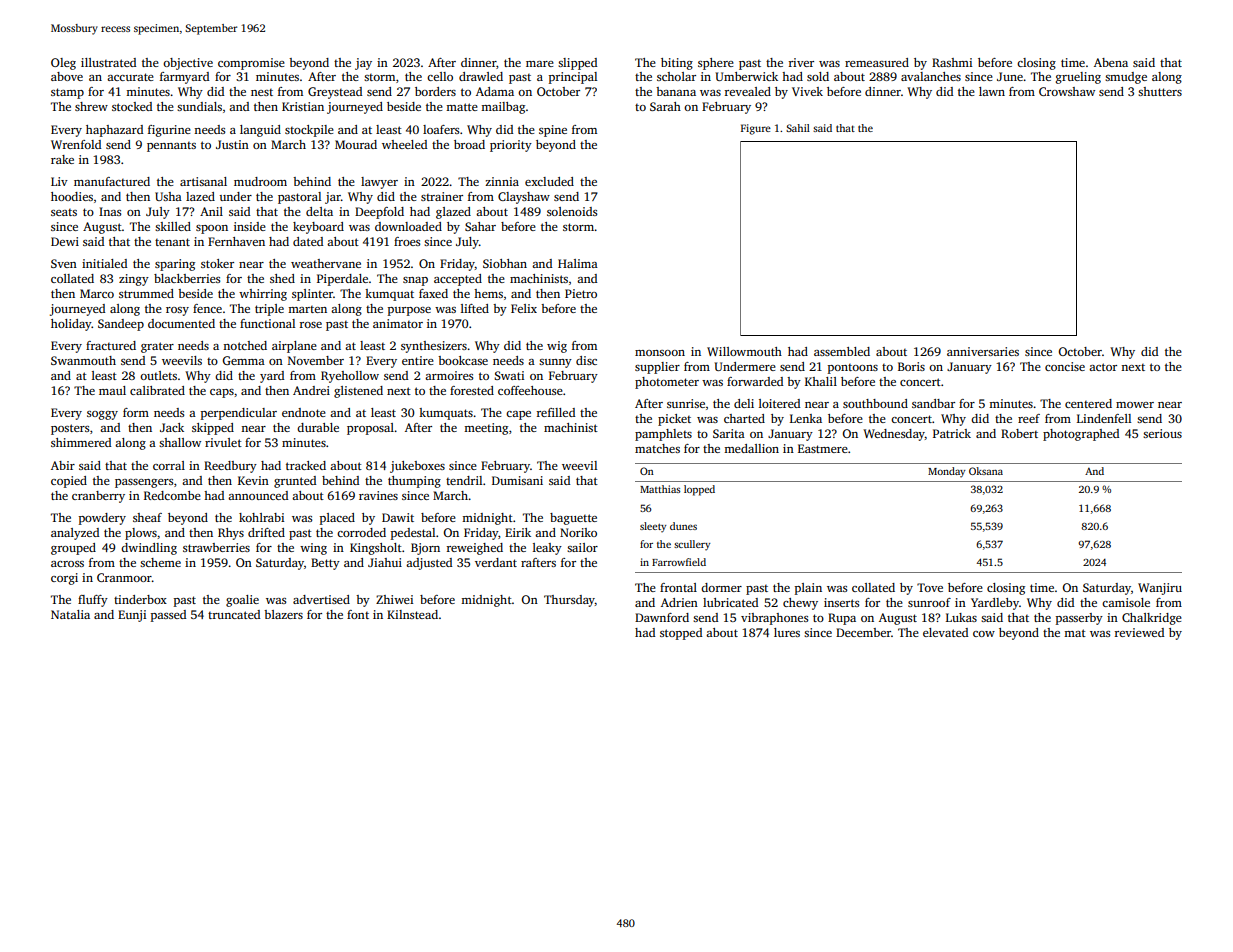 This image has height=952, width=1233. Describe the element at coordinates (572, 211) in the image. I see `solenoids` at that location.
